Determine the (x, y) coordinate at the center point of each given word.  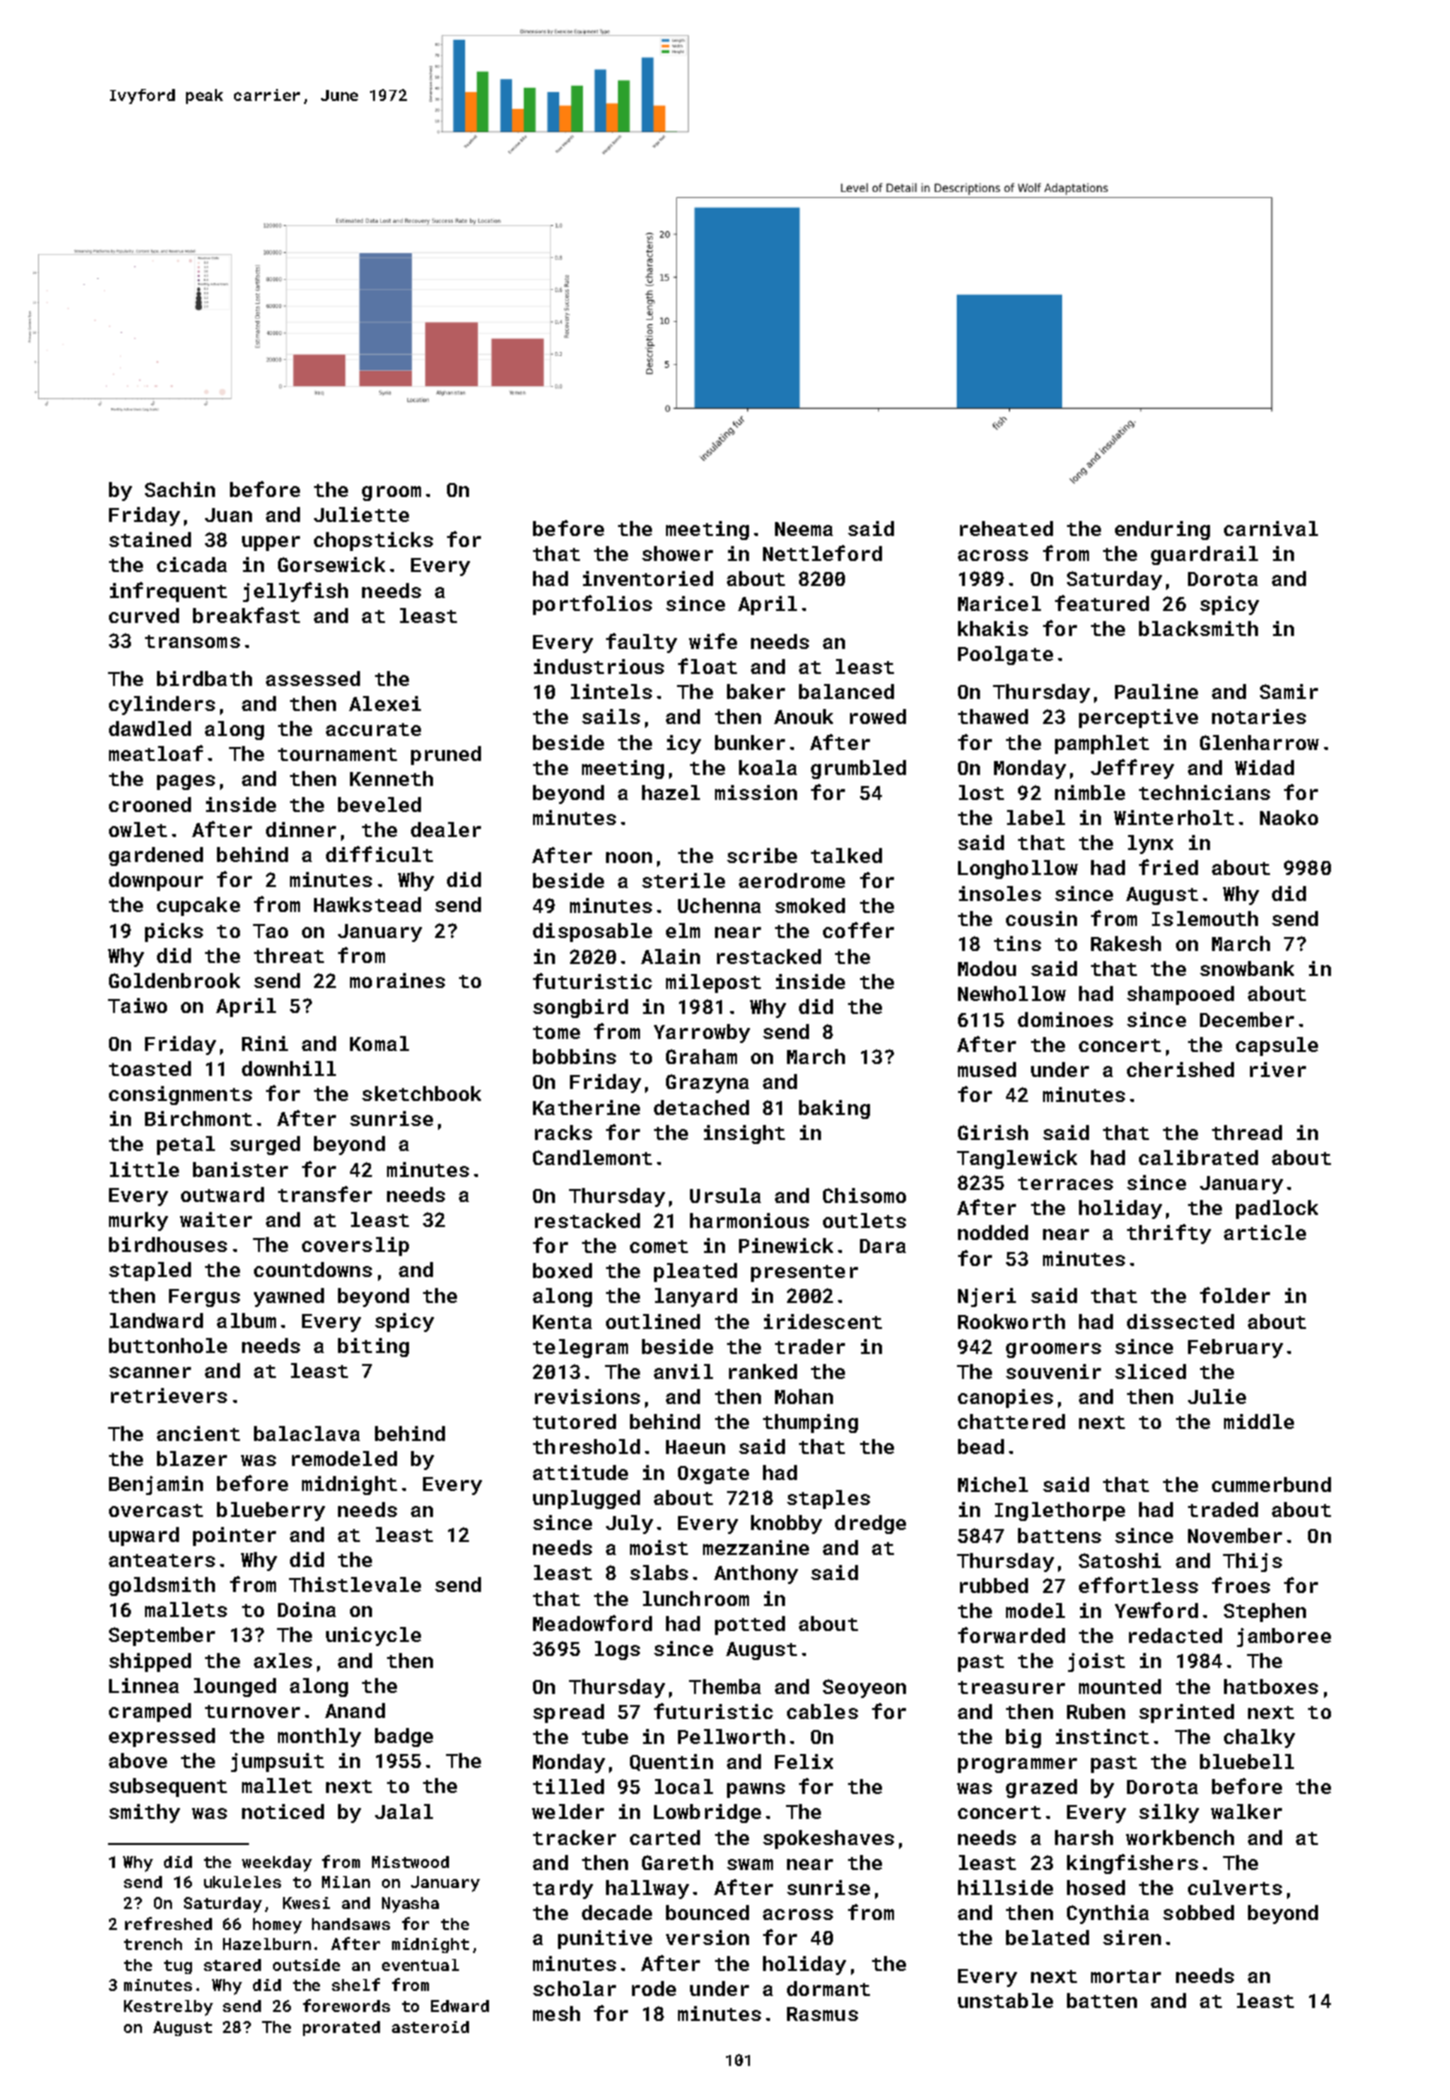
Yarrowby (702, 1033)
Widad (1264, 767)
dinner (301, 829)
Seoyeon (864, 1688)
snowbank (1247, 968)
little (144, 1169)
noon (629, 857)
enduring (1162, 530)
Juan (228, 515)
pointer (234, 1536)
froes (1241, 1585)
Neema (804, 529)
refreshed (168, 1923)
